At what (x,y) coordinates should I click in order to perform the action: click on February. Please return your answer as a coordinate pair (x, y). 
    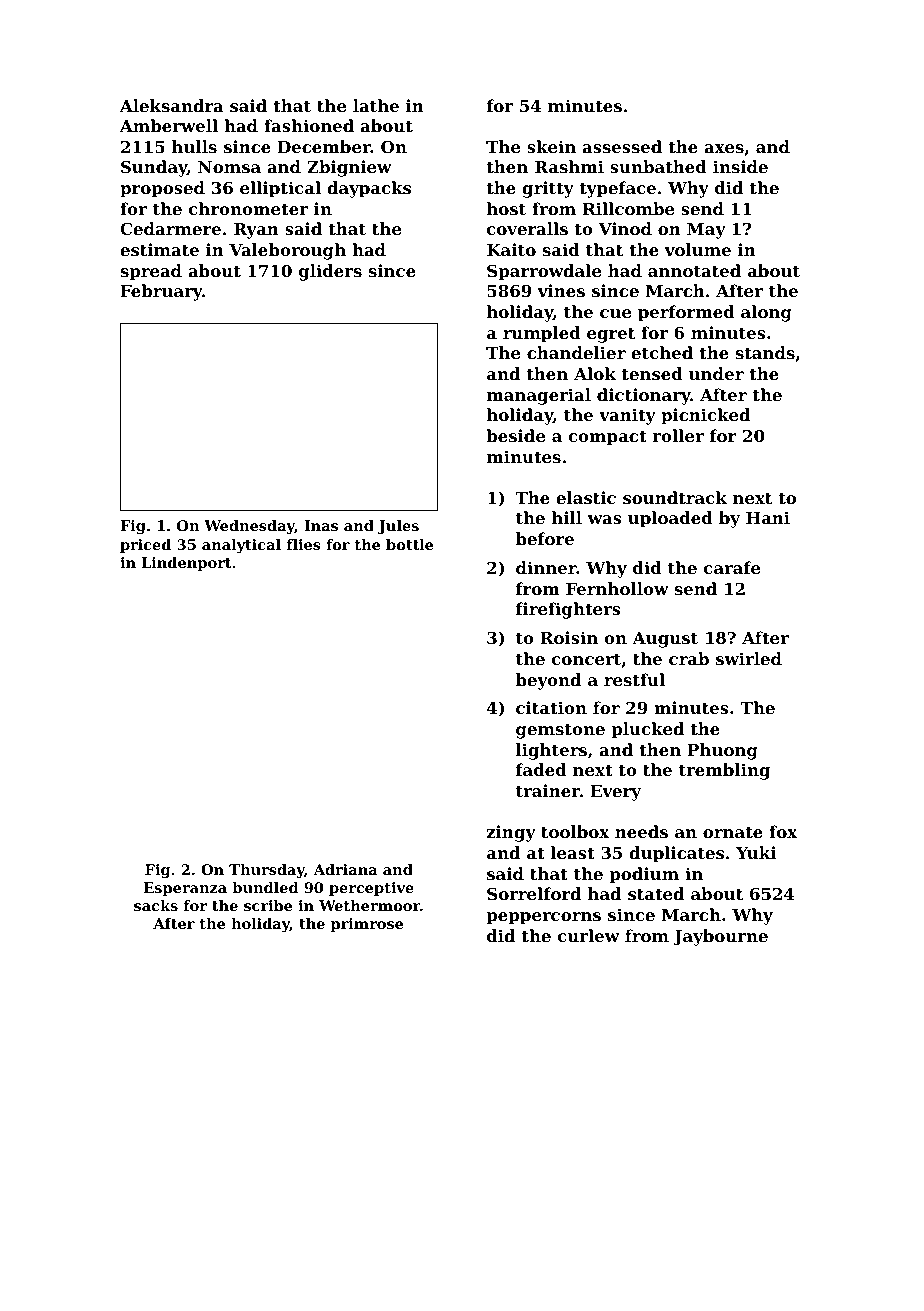
    Looking at the image, I should click on (162, 292).
